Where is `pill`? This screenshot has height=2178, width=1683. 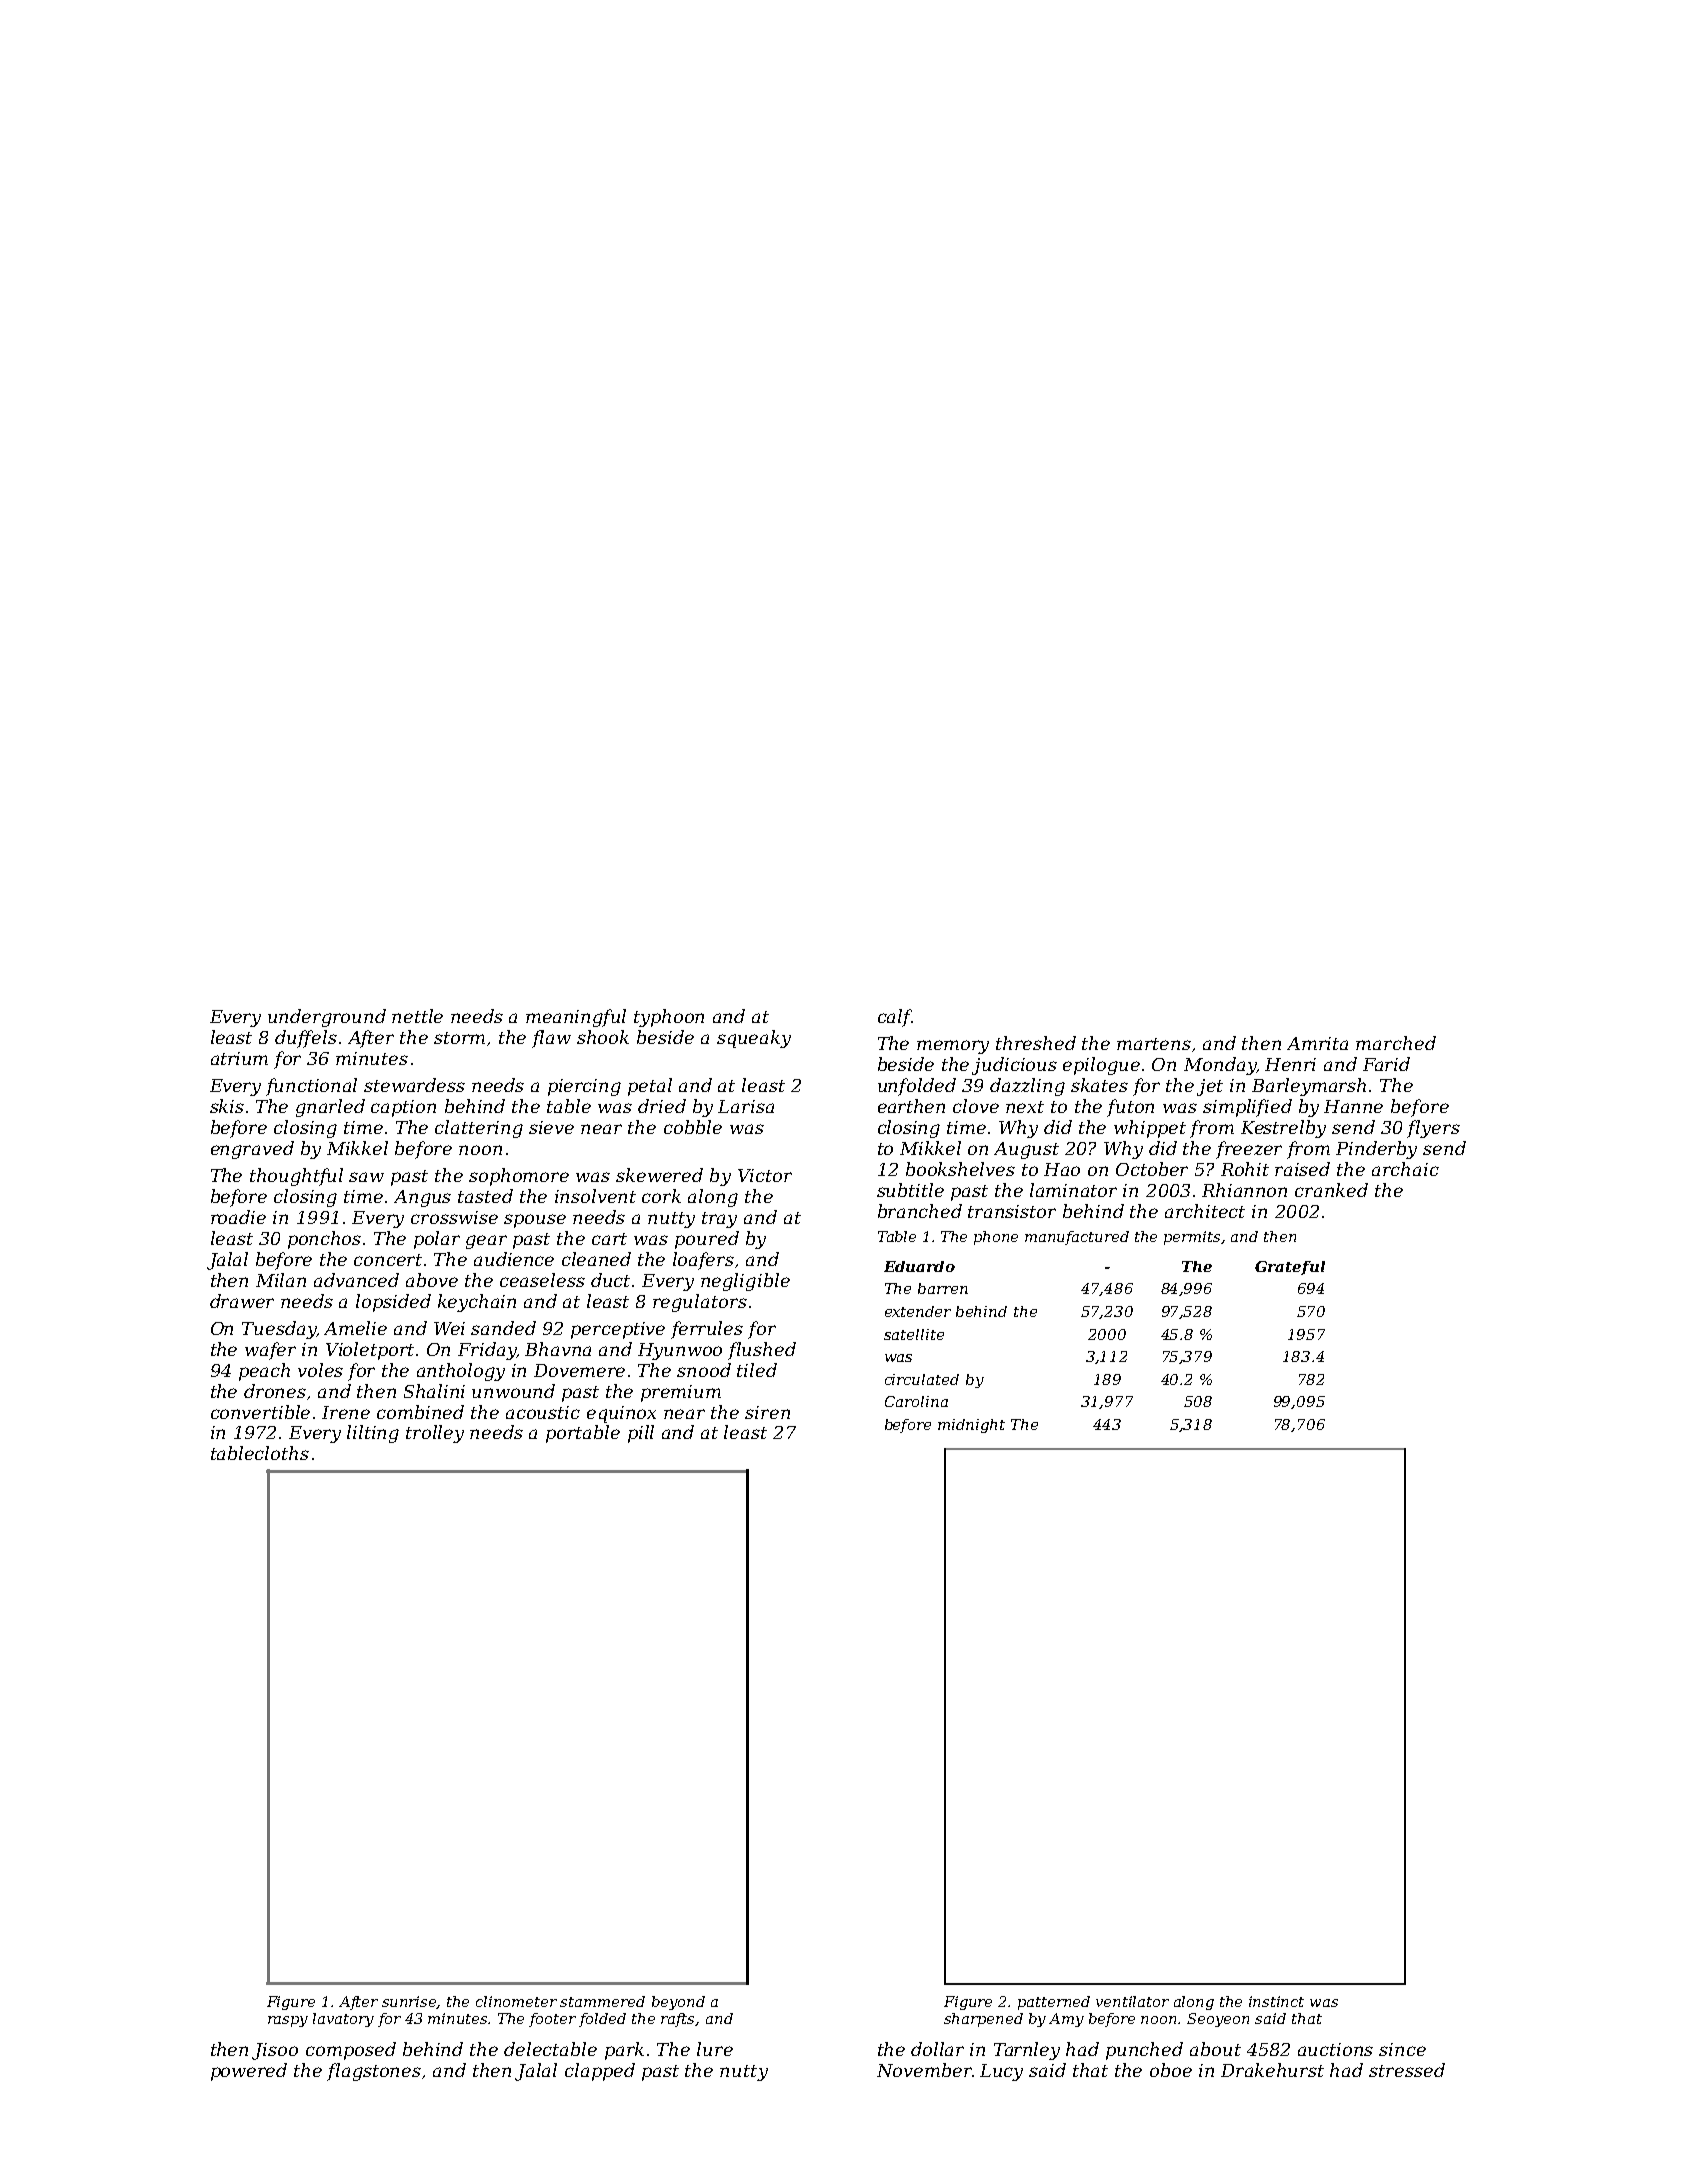 pill is located at coordinates (641, 1434).
